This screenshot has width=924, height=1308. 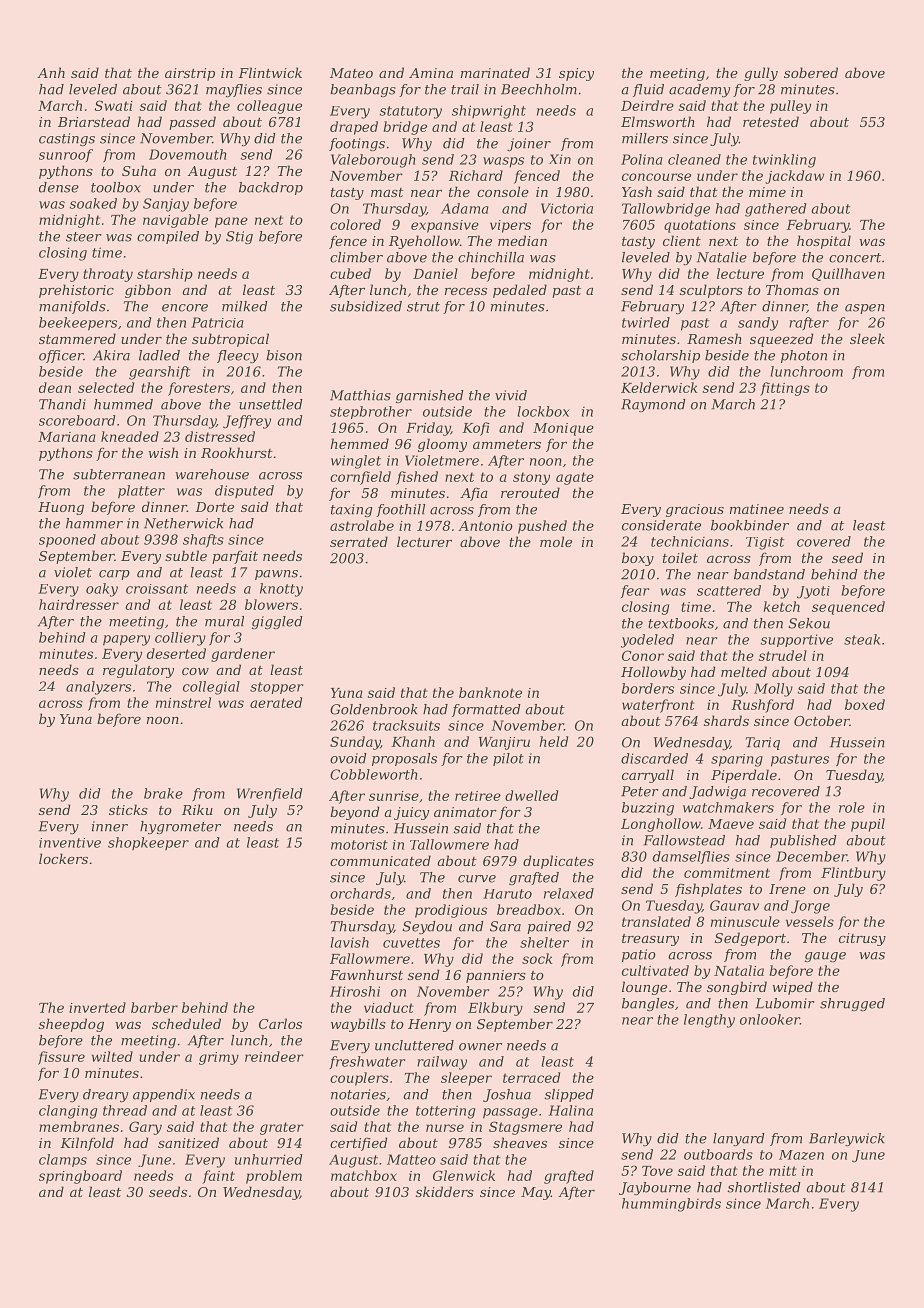 I want to click on springboard, so click(x=80, y=1177).
